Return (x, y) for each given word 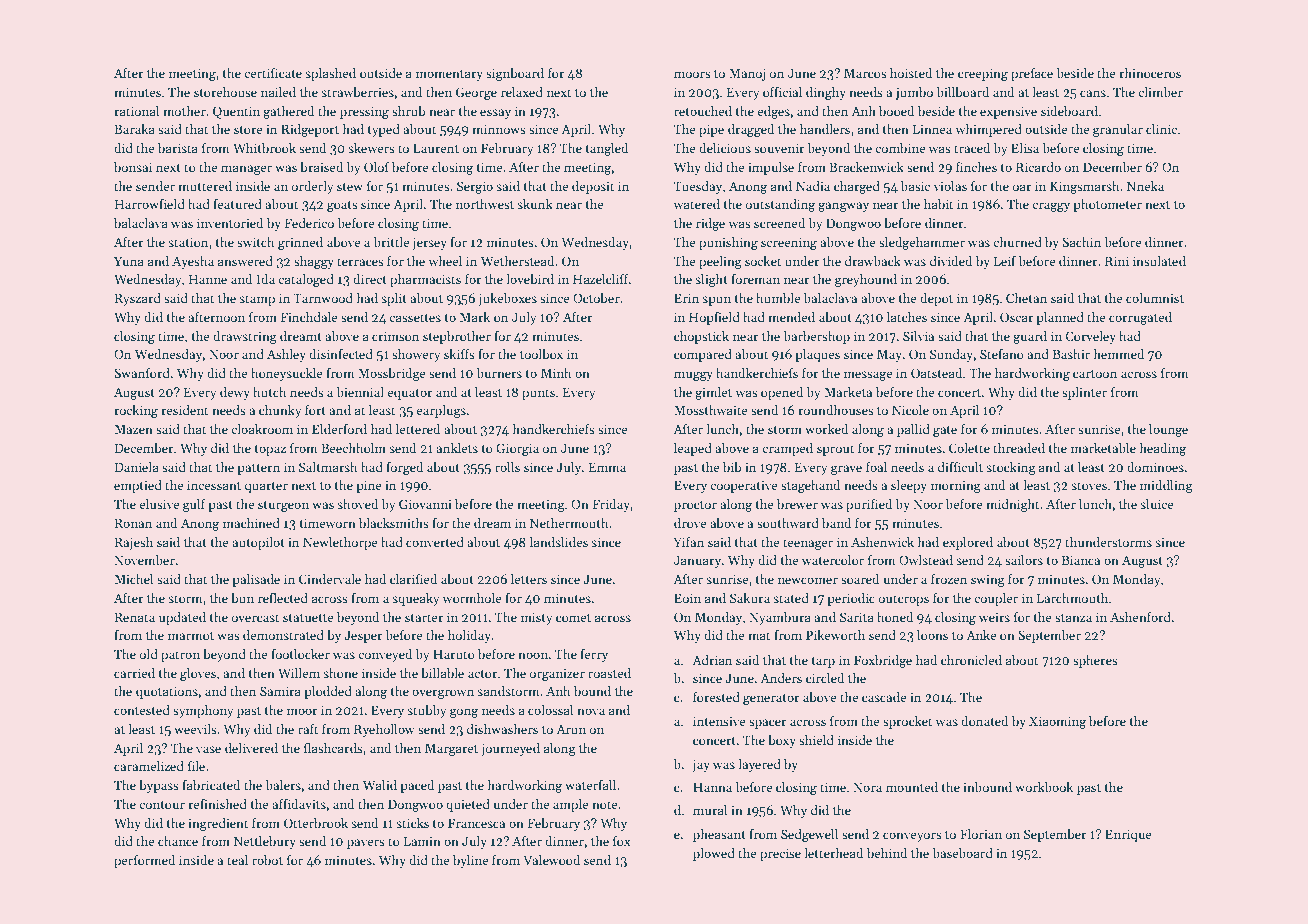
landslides (559, 542)
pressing (364, 112)
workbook (1044, 787)
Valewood (551, 860)
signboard (515, 74)
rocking (136, 411)
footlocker (300, 654)
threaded (1019, 448)
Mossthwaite (710, 410)
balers (283, 785)
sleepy (909, 486)
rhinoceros (1150, 73)
